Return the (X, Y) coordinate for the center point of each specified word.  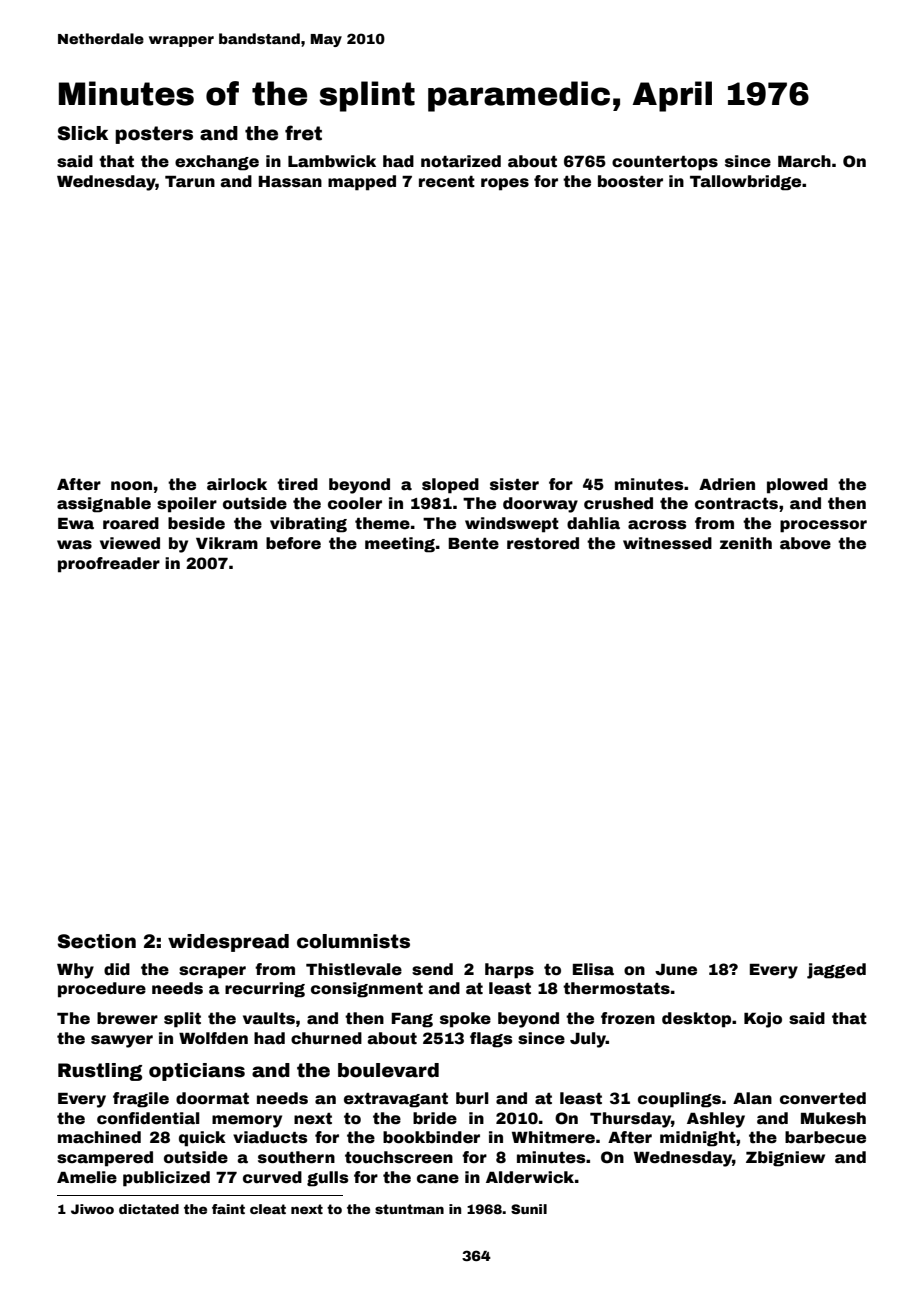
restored (543, 543)
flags (491, 1040)
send (432, 969)
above (805, 543)
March (804, 161)
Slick (83, 133)
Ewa (76, 524)
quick (202, 1139)
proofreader (109, 565)
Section (97, 941)
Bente (473, 544)
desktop (696, 1020)
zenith (746, 543)
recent (447, 182)
